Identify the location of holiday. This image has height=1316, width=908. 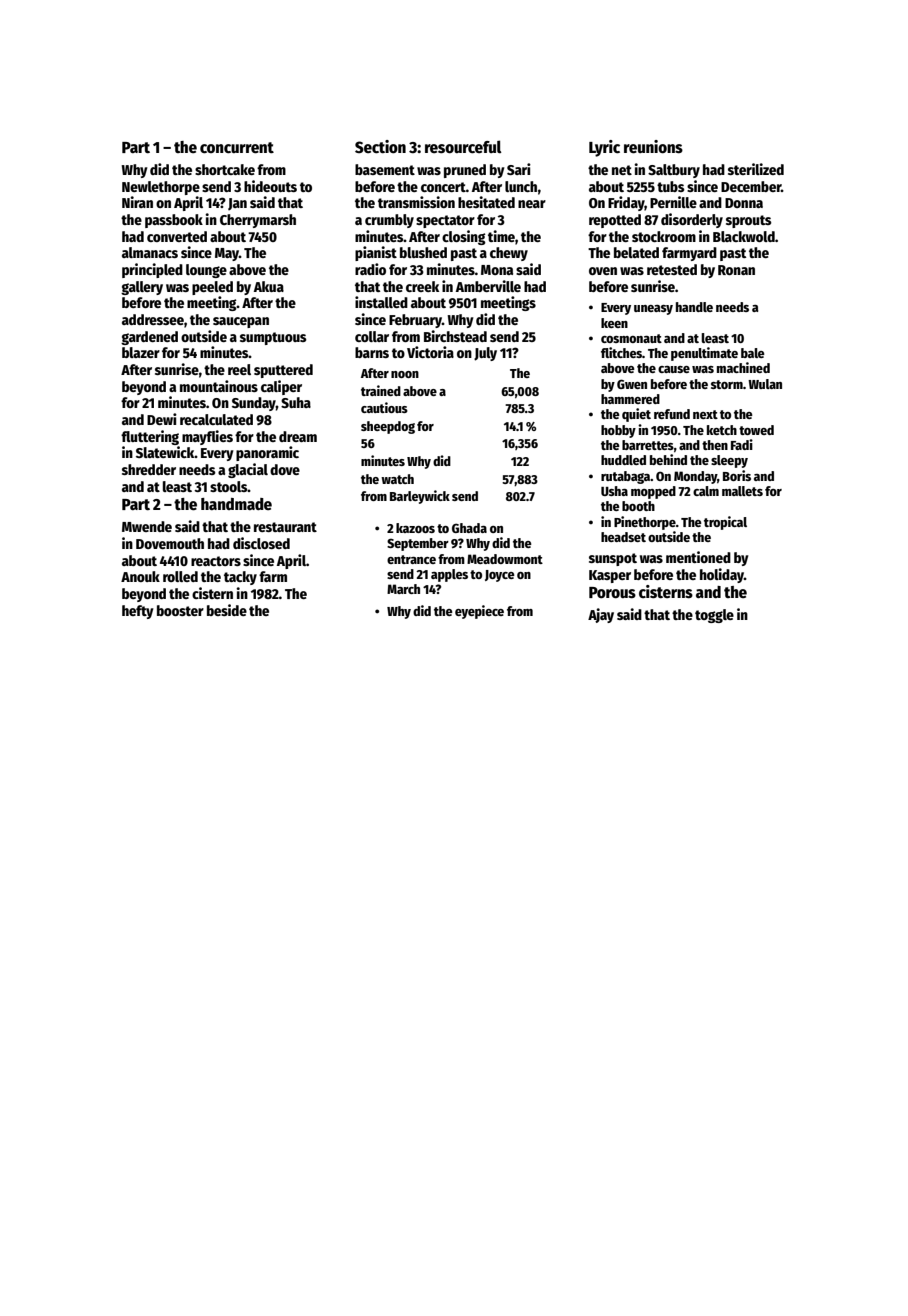
(722, 575).
